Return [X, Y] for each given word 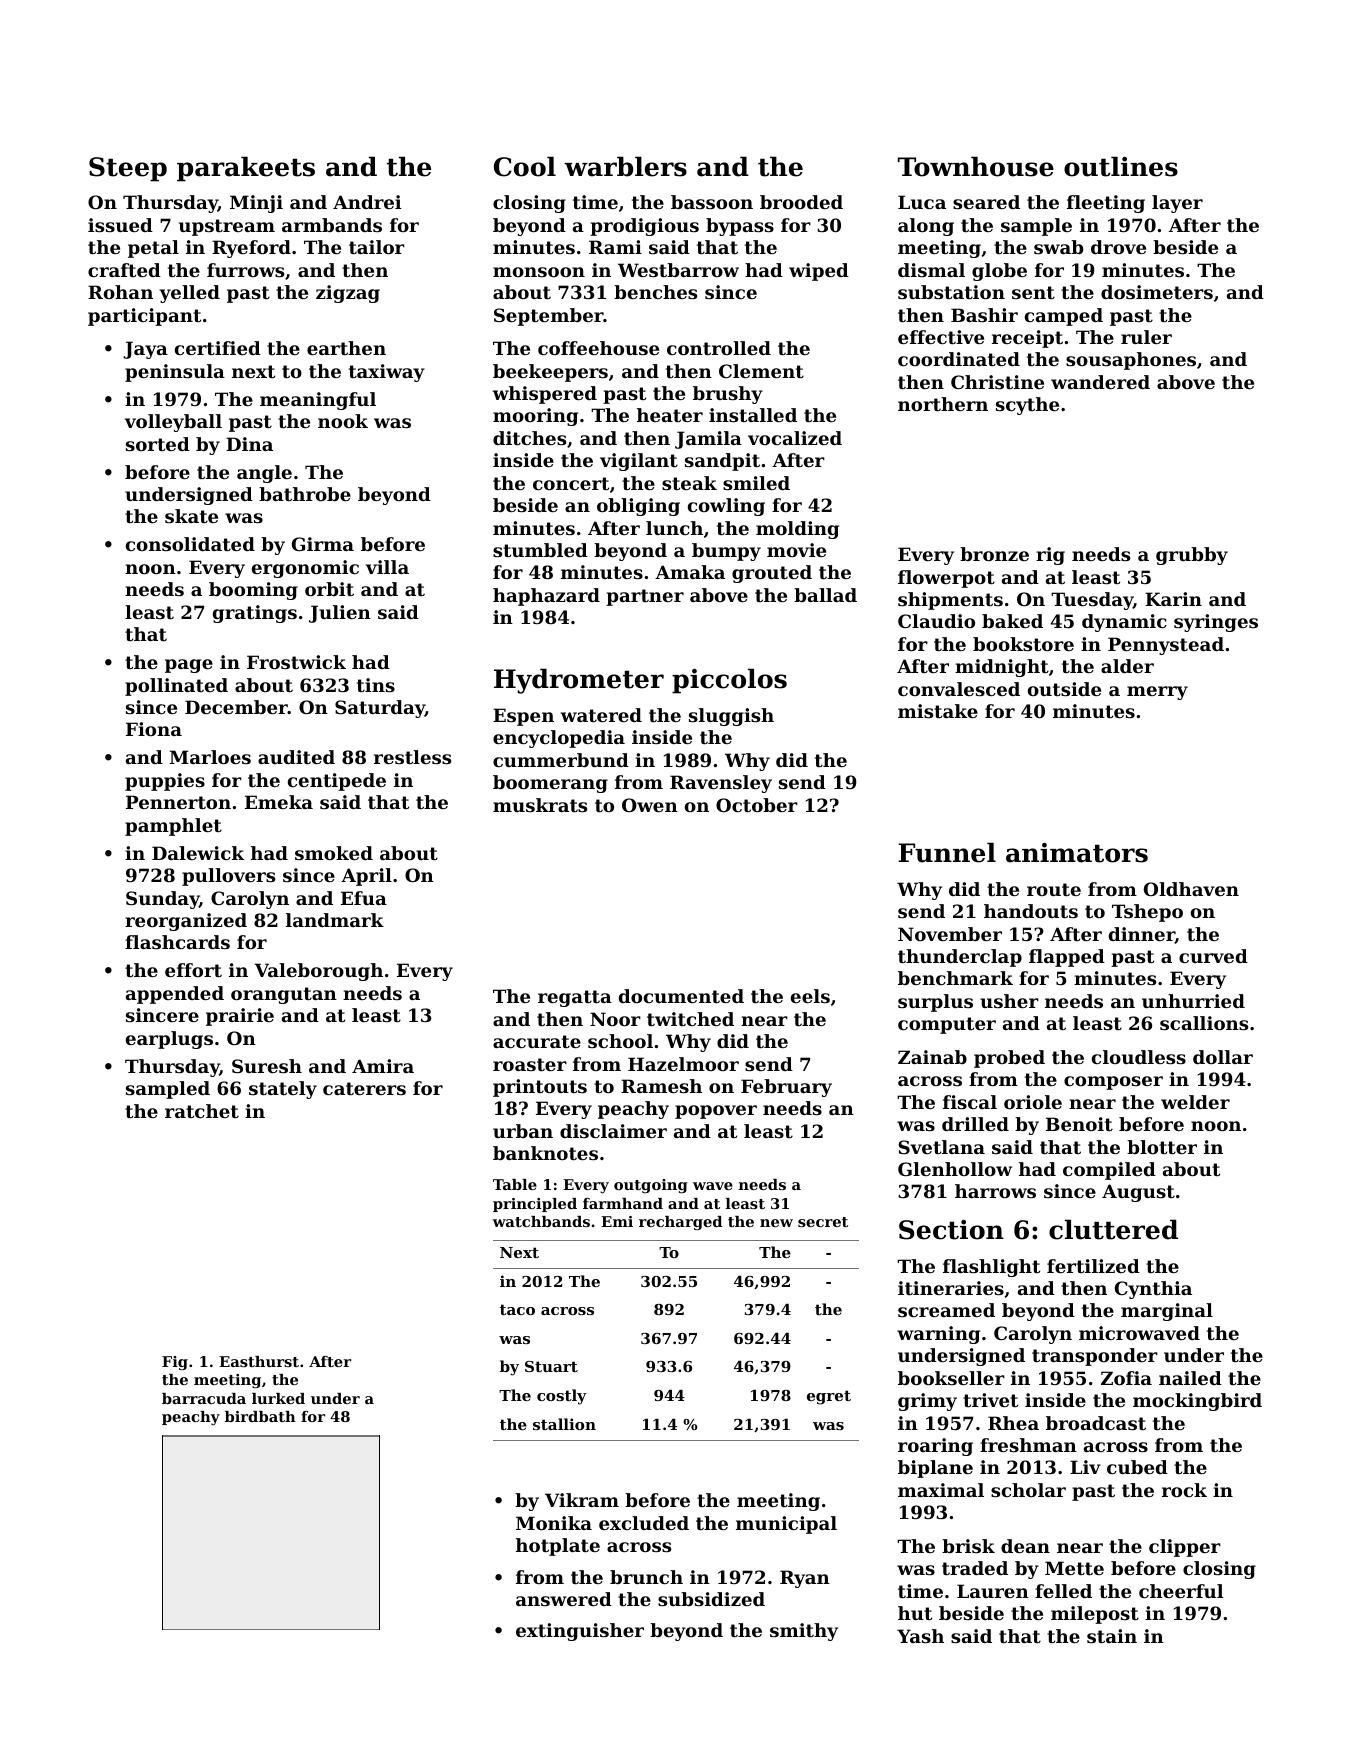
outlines [1121, 166]
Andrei [367, 202]
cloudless [1139, 1057]
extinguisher [580, 1632]
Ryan [805, 1579]
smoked [334, 853]
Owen [650, 805]
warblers [626, 166]
